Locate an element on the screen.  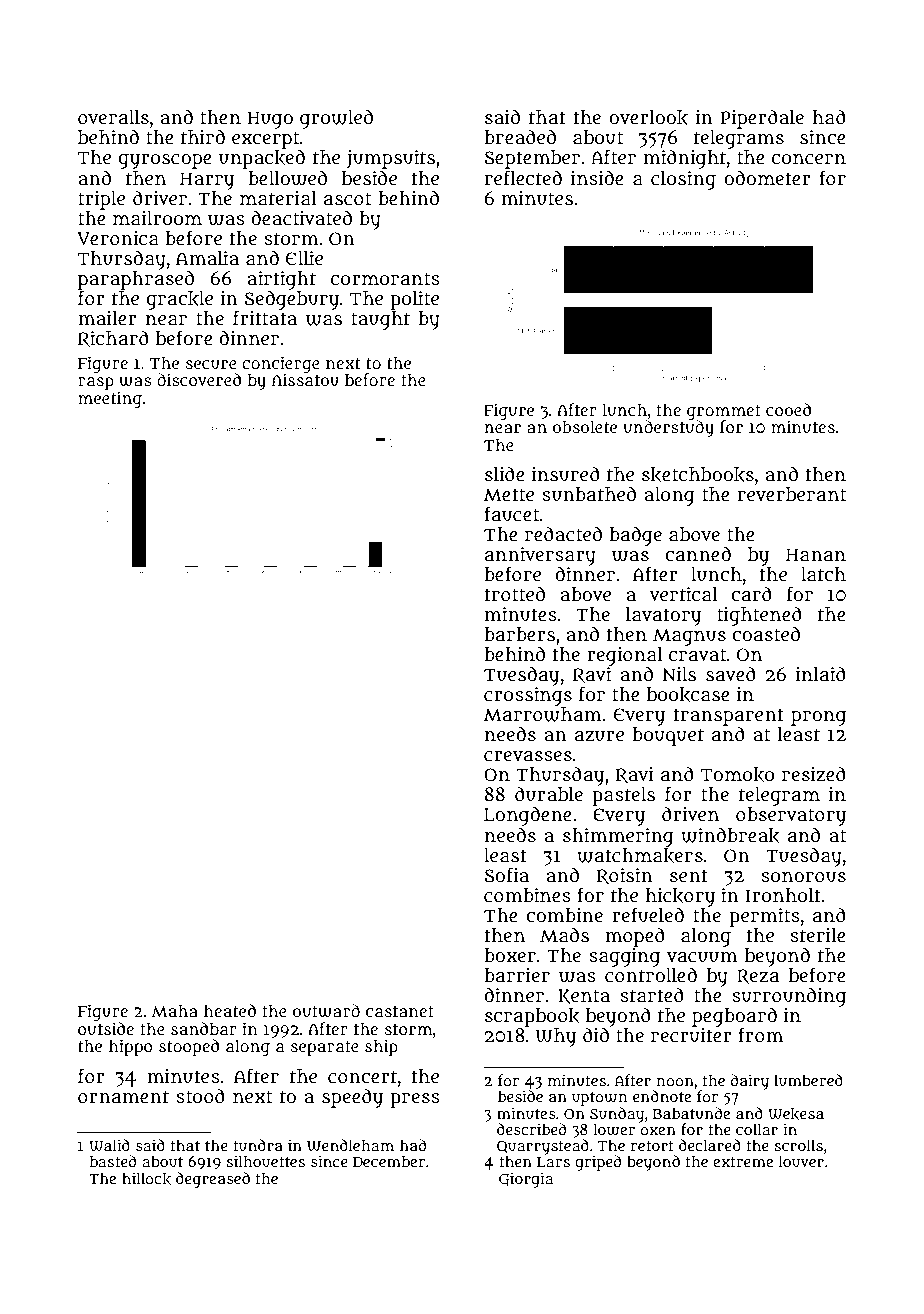
retort is located at coordinates (652, 1146).
